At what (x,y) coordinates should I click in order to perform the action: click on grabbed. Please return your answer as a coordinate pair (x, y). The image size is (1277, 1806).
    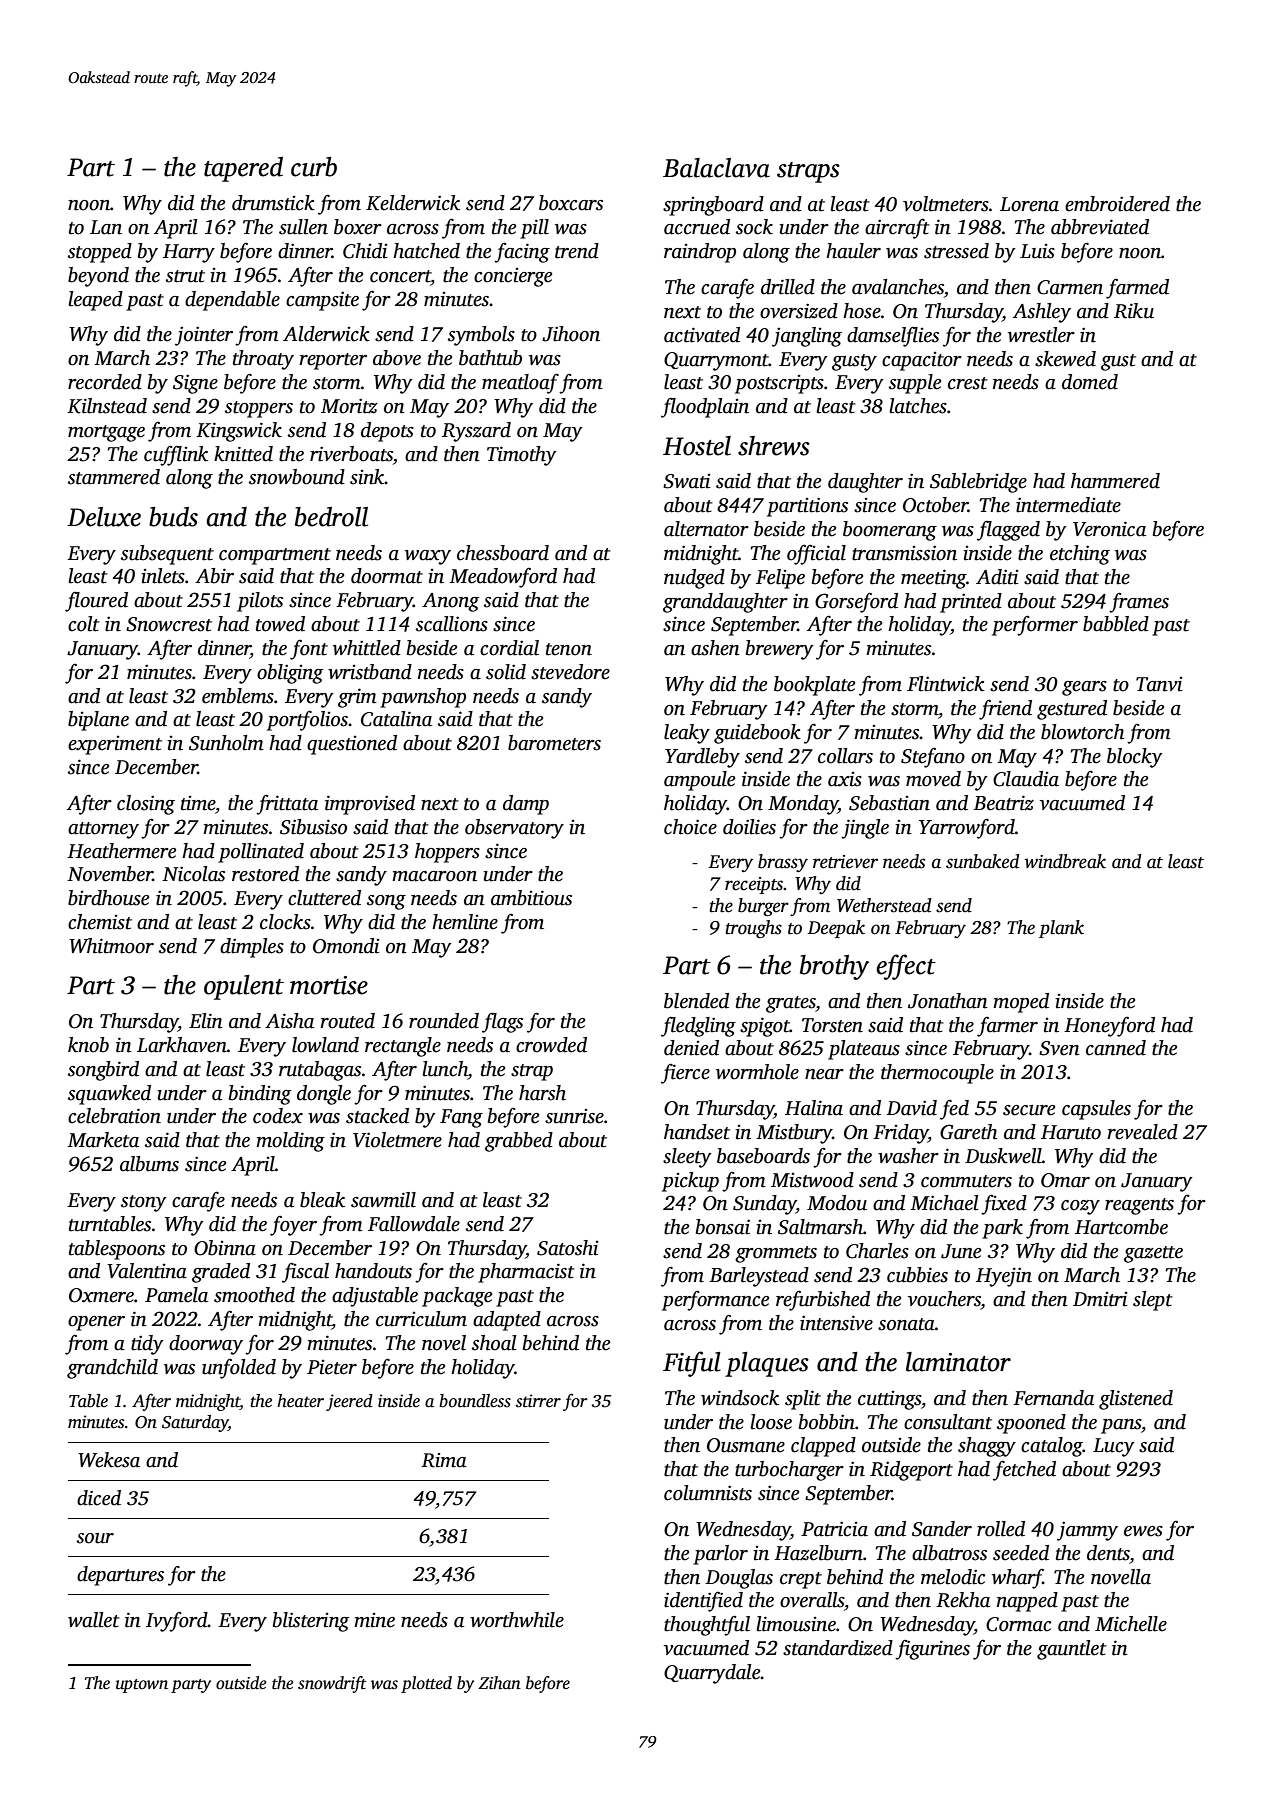
    Looking at the image, I should click on (519, 1142).
